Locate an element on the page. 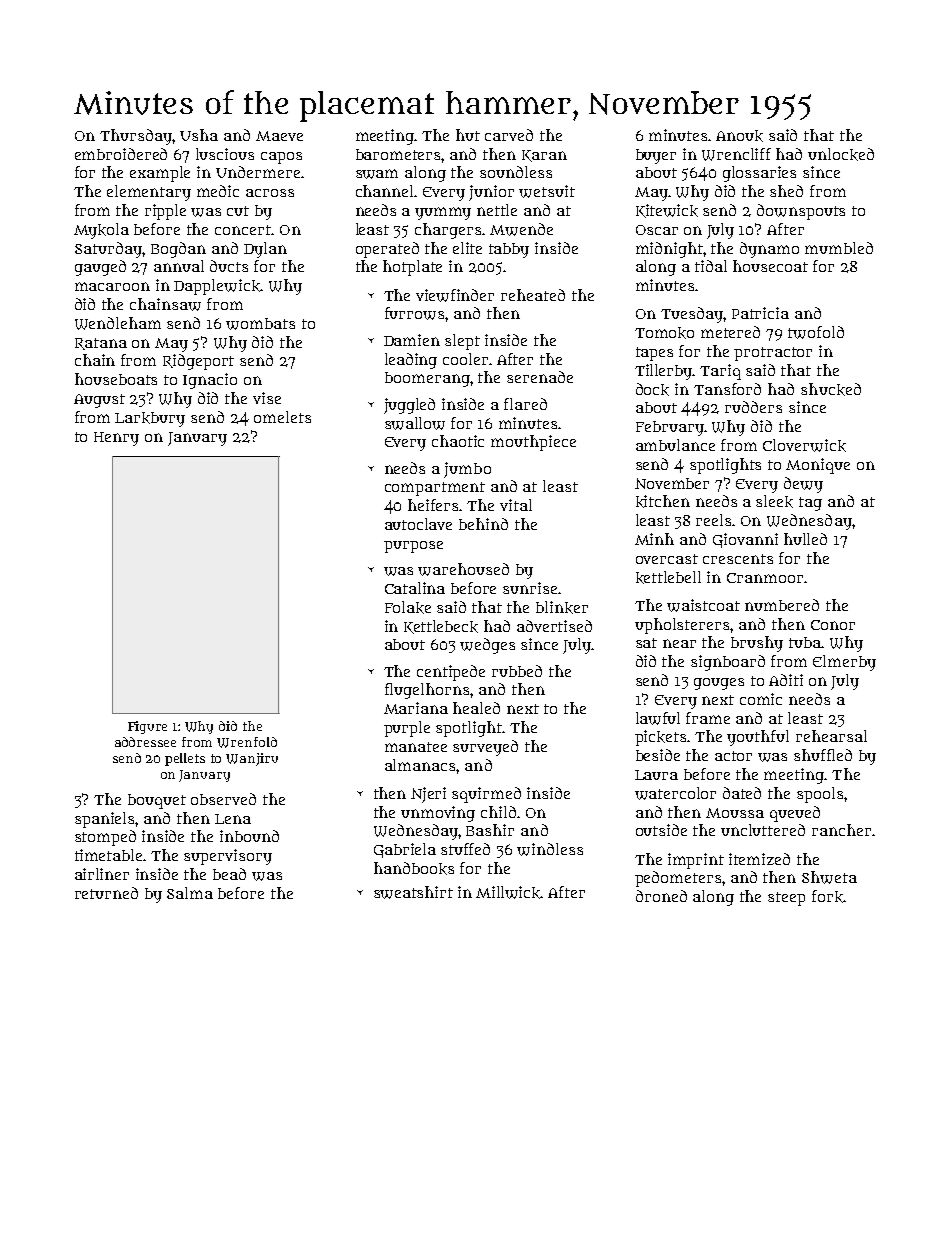 This image has width=952, height=1233. embroidered is located at coordinates (121, 154).
